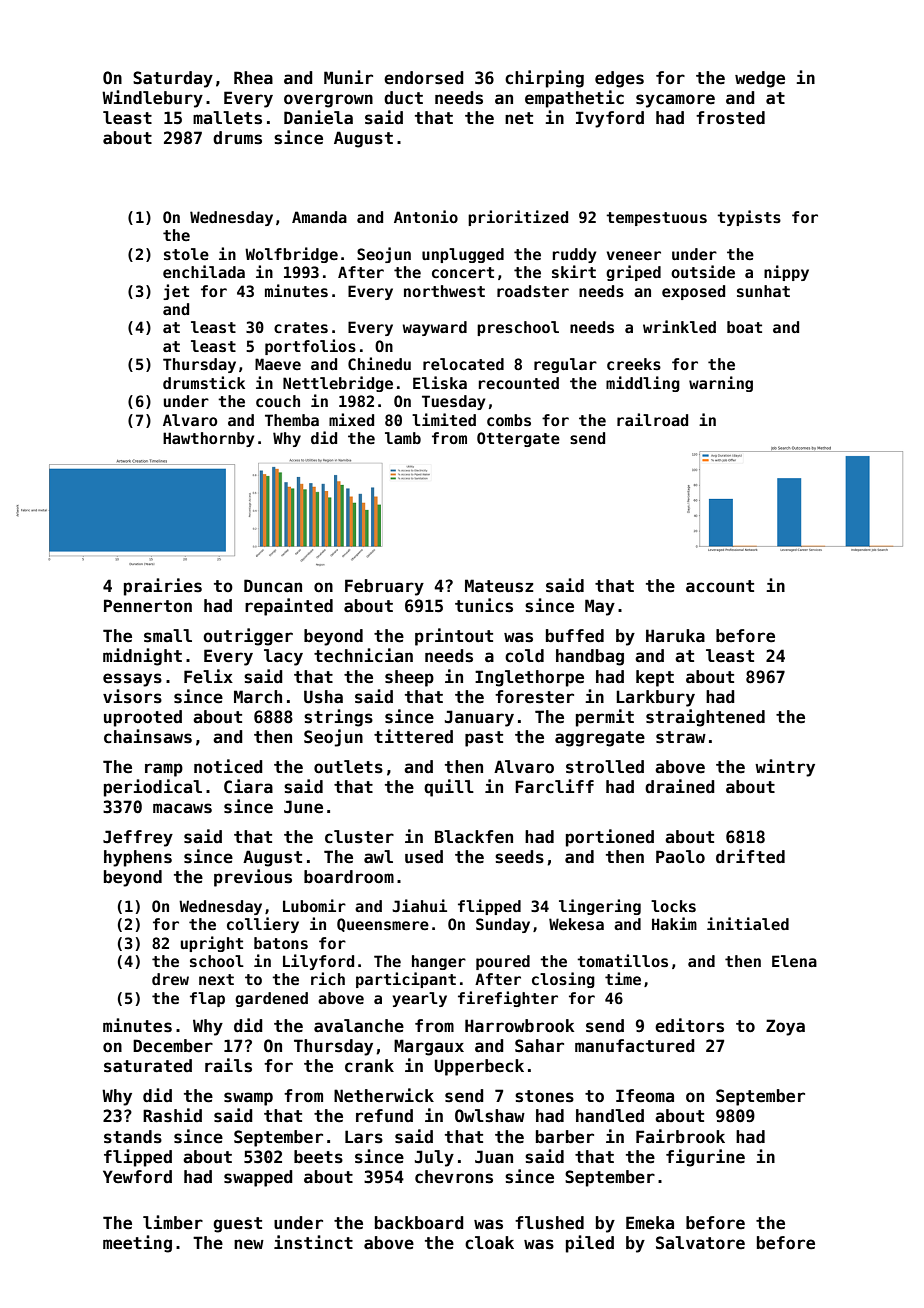 The height and width of the screenshot is (1308, 924). I want to click on printout, so click(454, 637).
